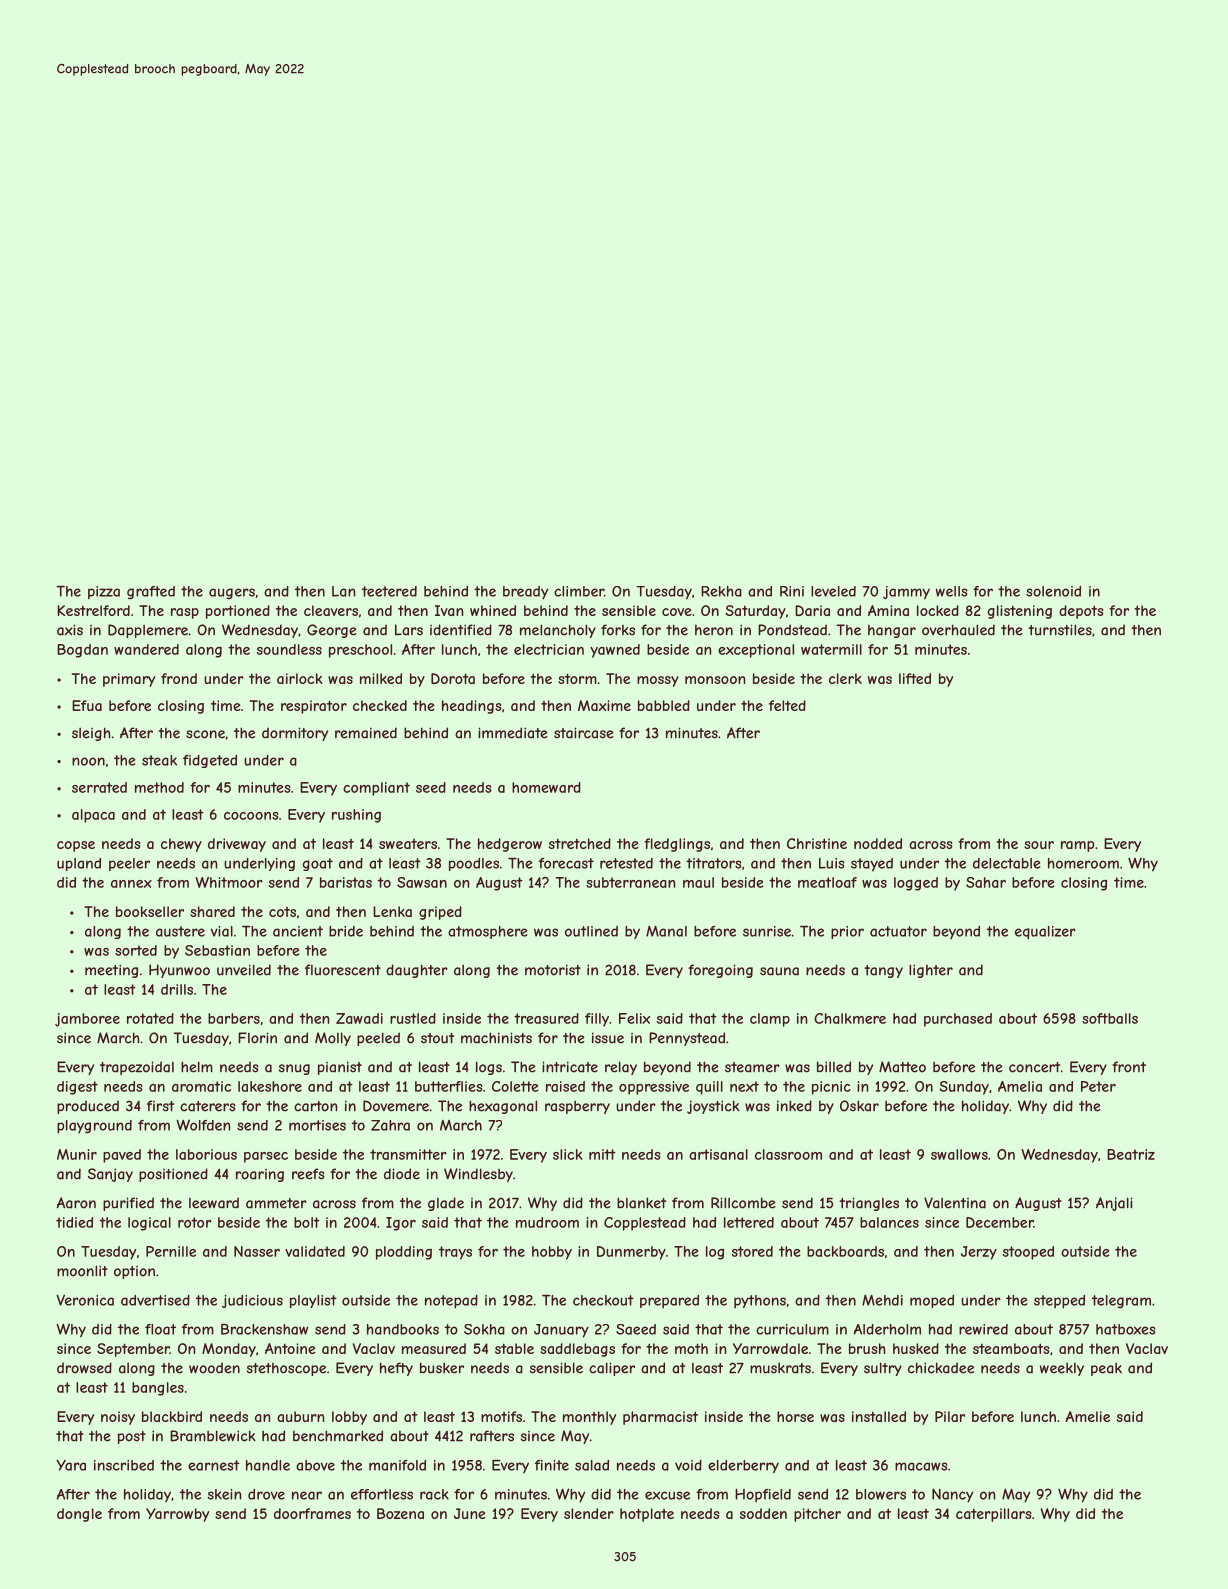 The height and width of the screenshot is (1589, 1228). What do you see at coordinates (88, 761) in the screenshot?
I see `noon` at bounding box center [88, 761].
